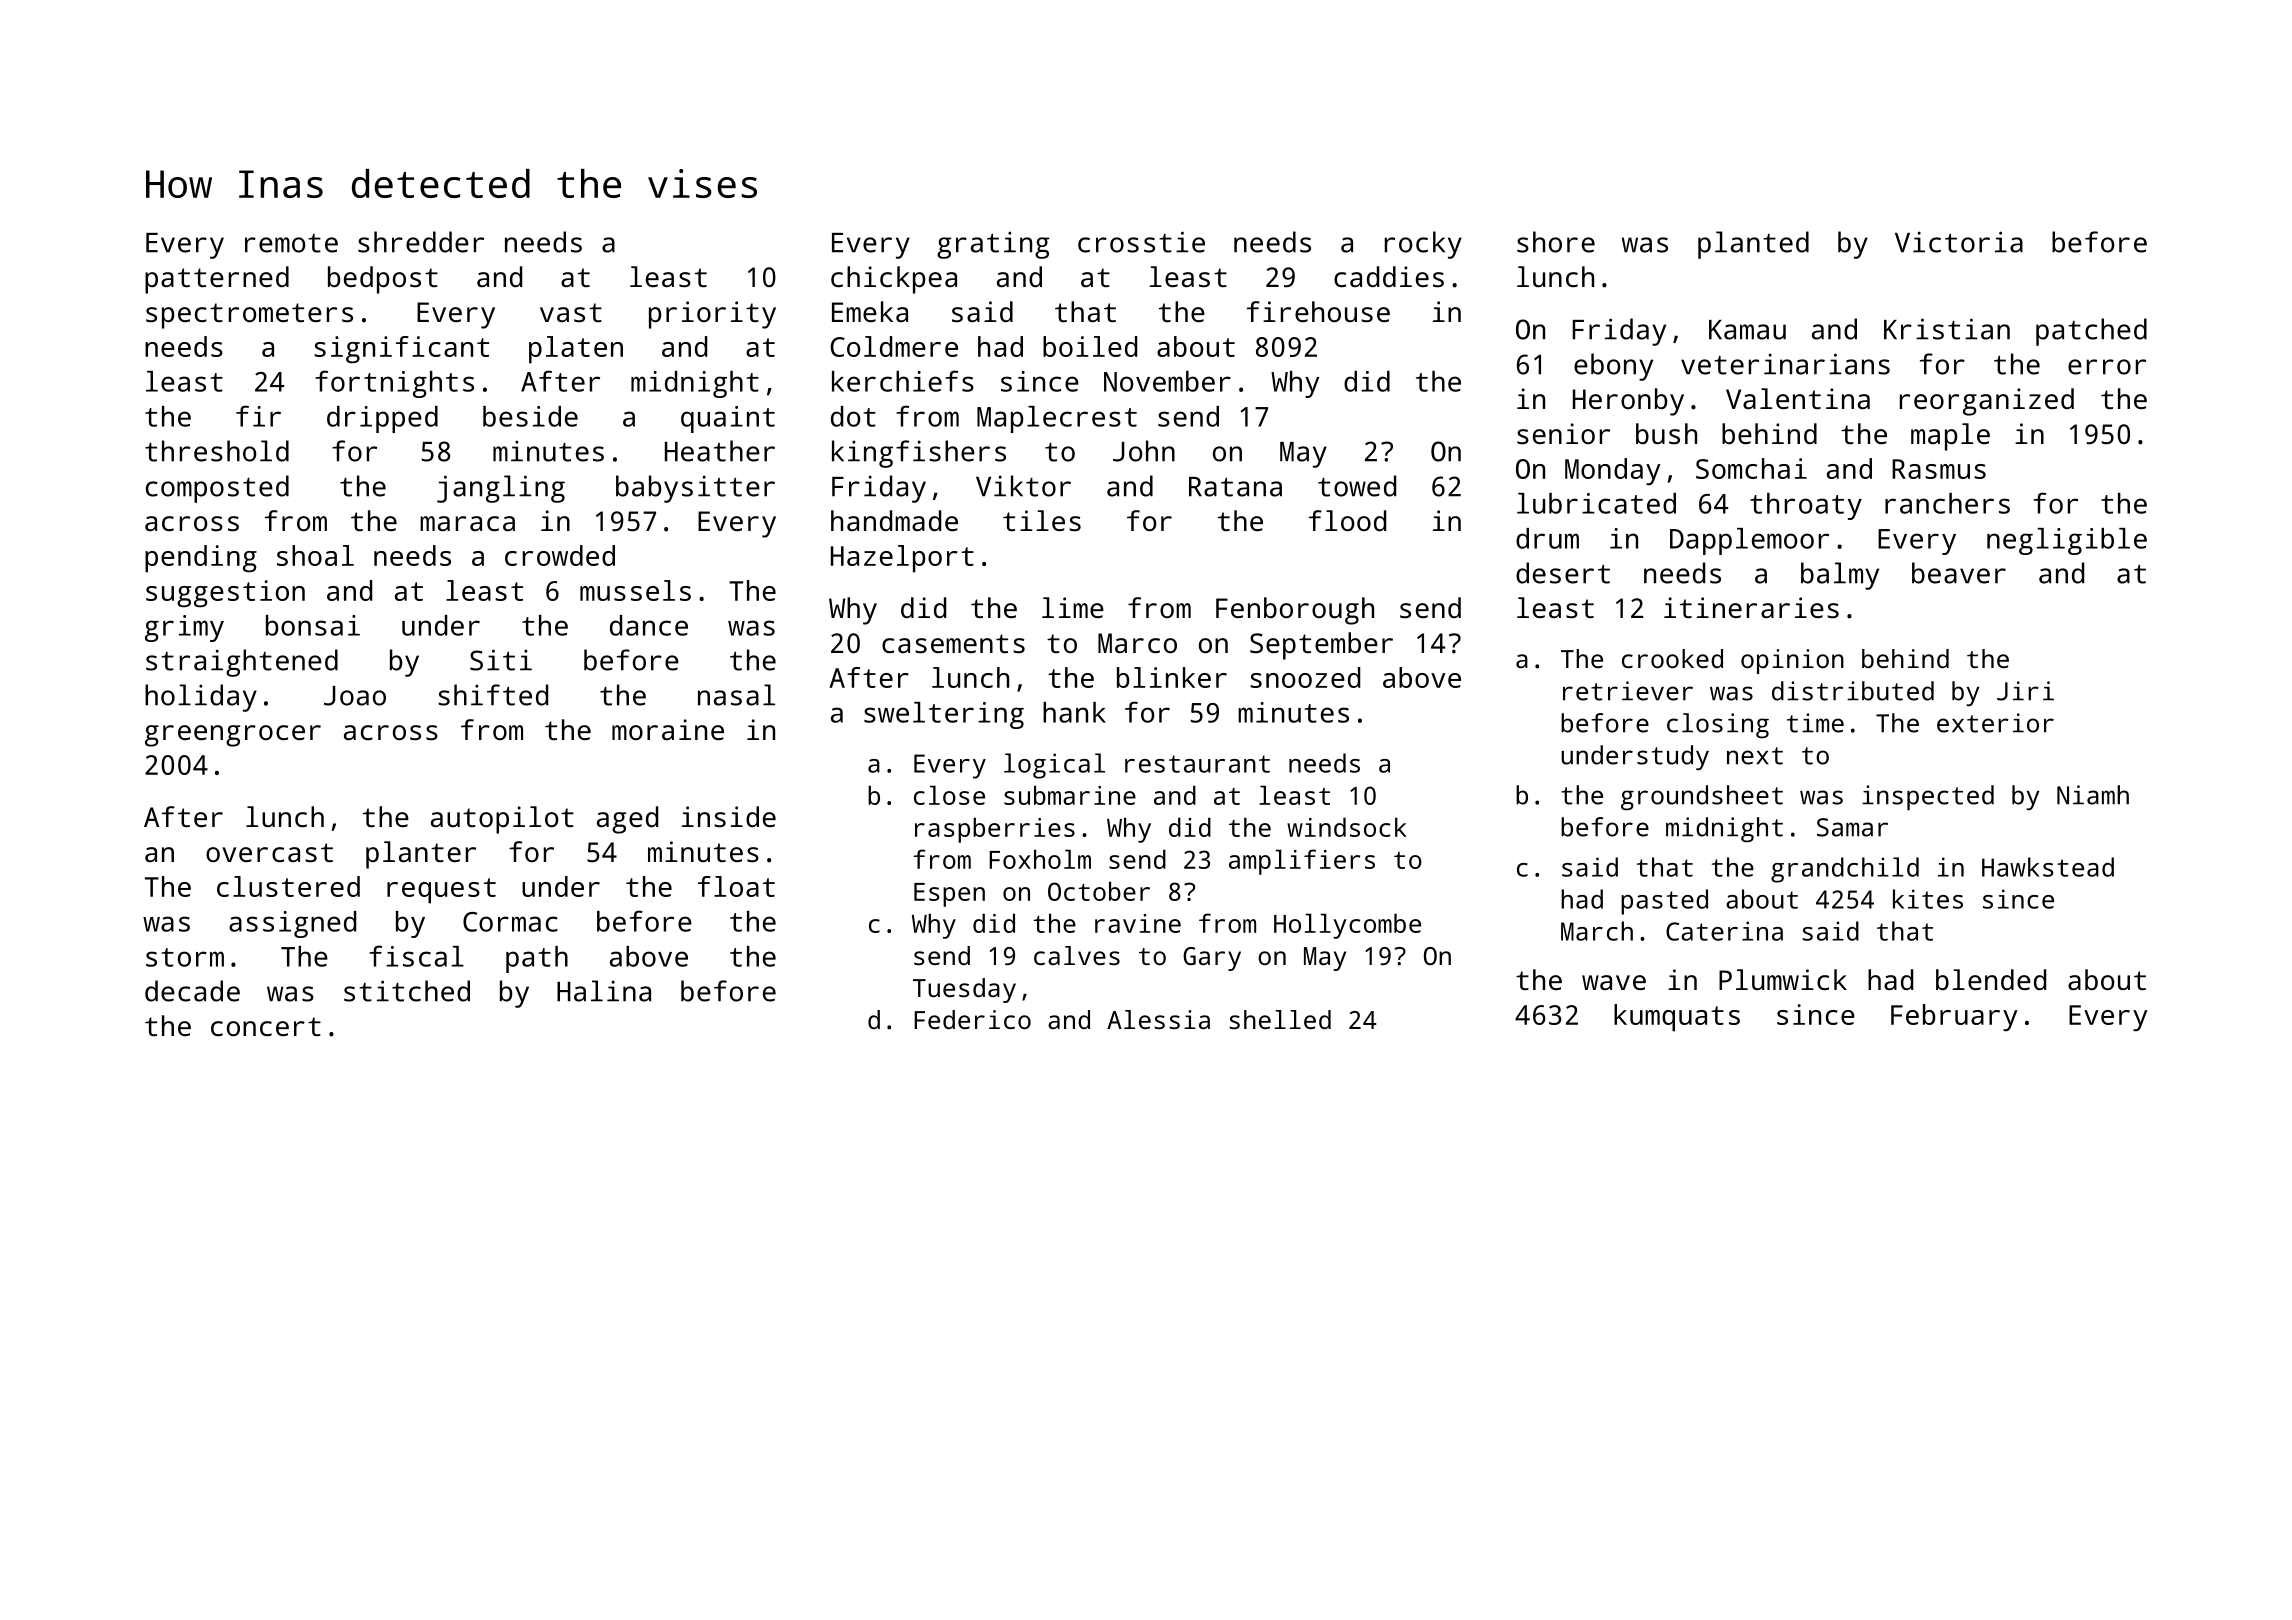 This screenshot has height=1620, width=2292. What do you see at coordinates (736, 886) in the screenshot?
I see `float` at bounding box center [736, 886].
